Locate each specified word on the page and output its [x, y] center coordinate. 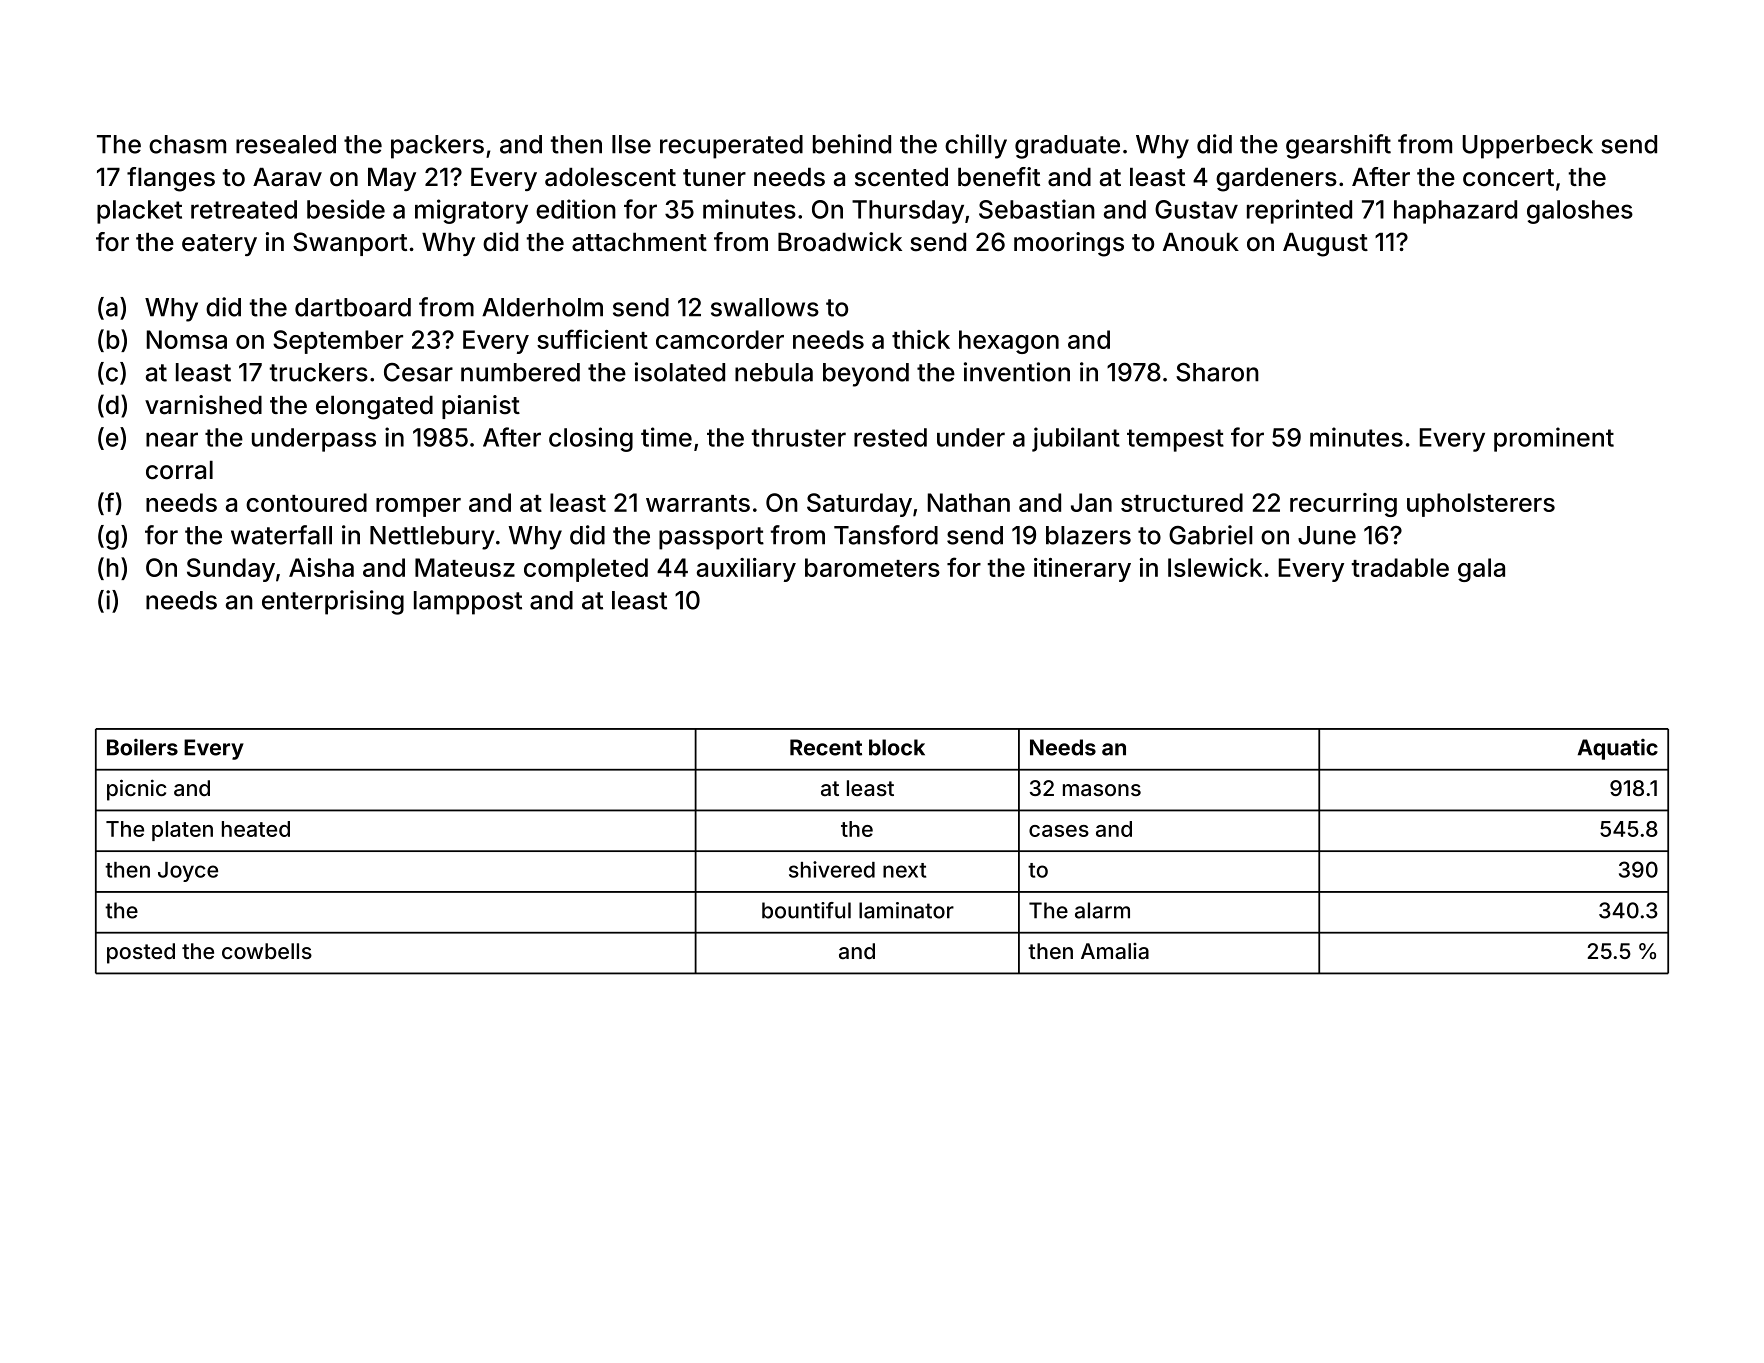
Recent [826, 747]
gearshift [1338, 146]
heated [256, 829]
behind [852, 144]
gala [1481, 570]
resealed [286, 144]
